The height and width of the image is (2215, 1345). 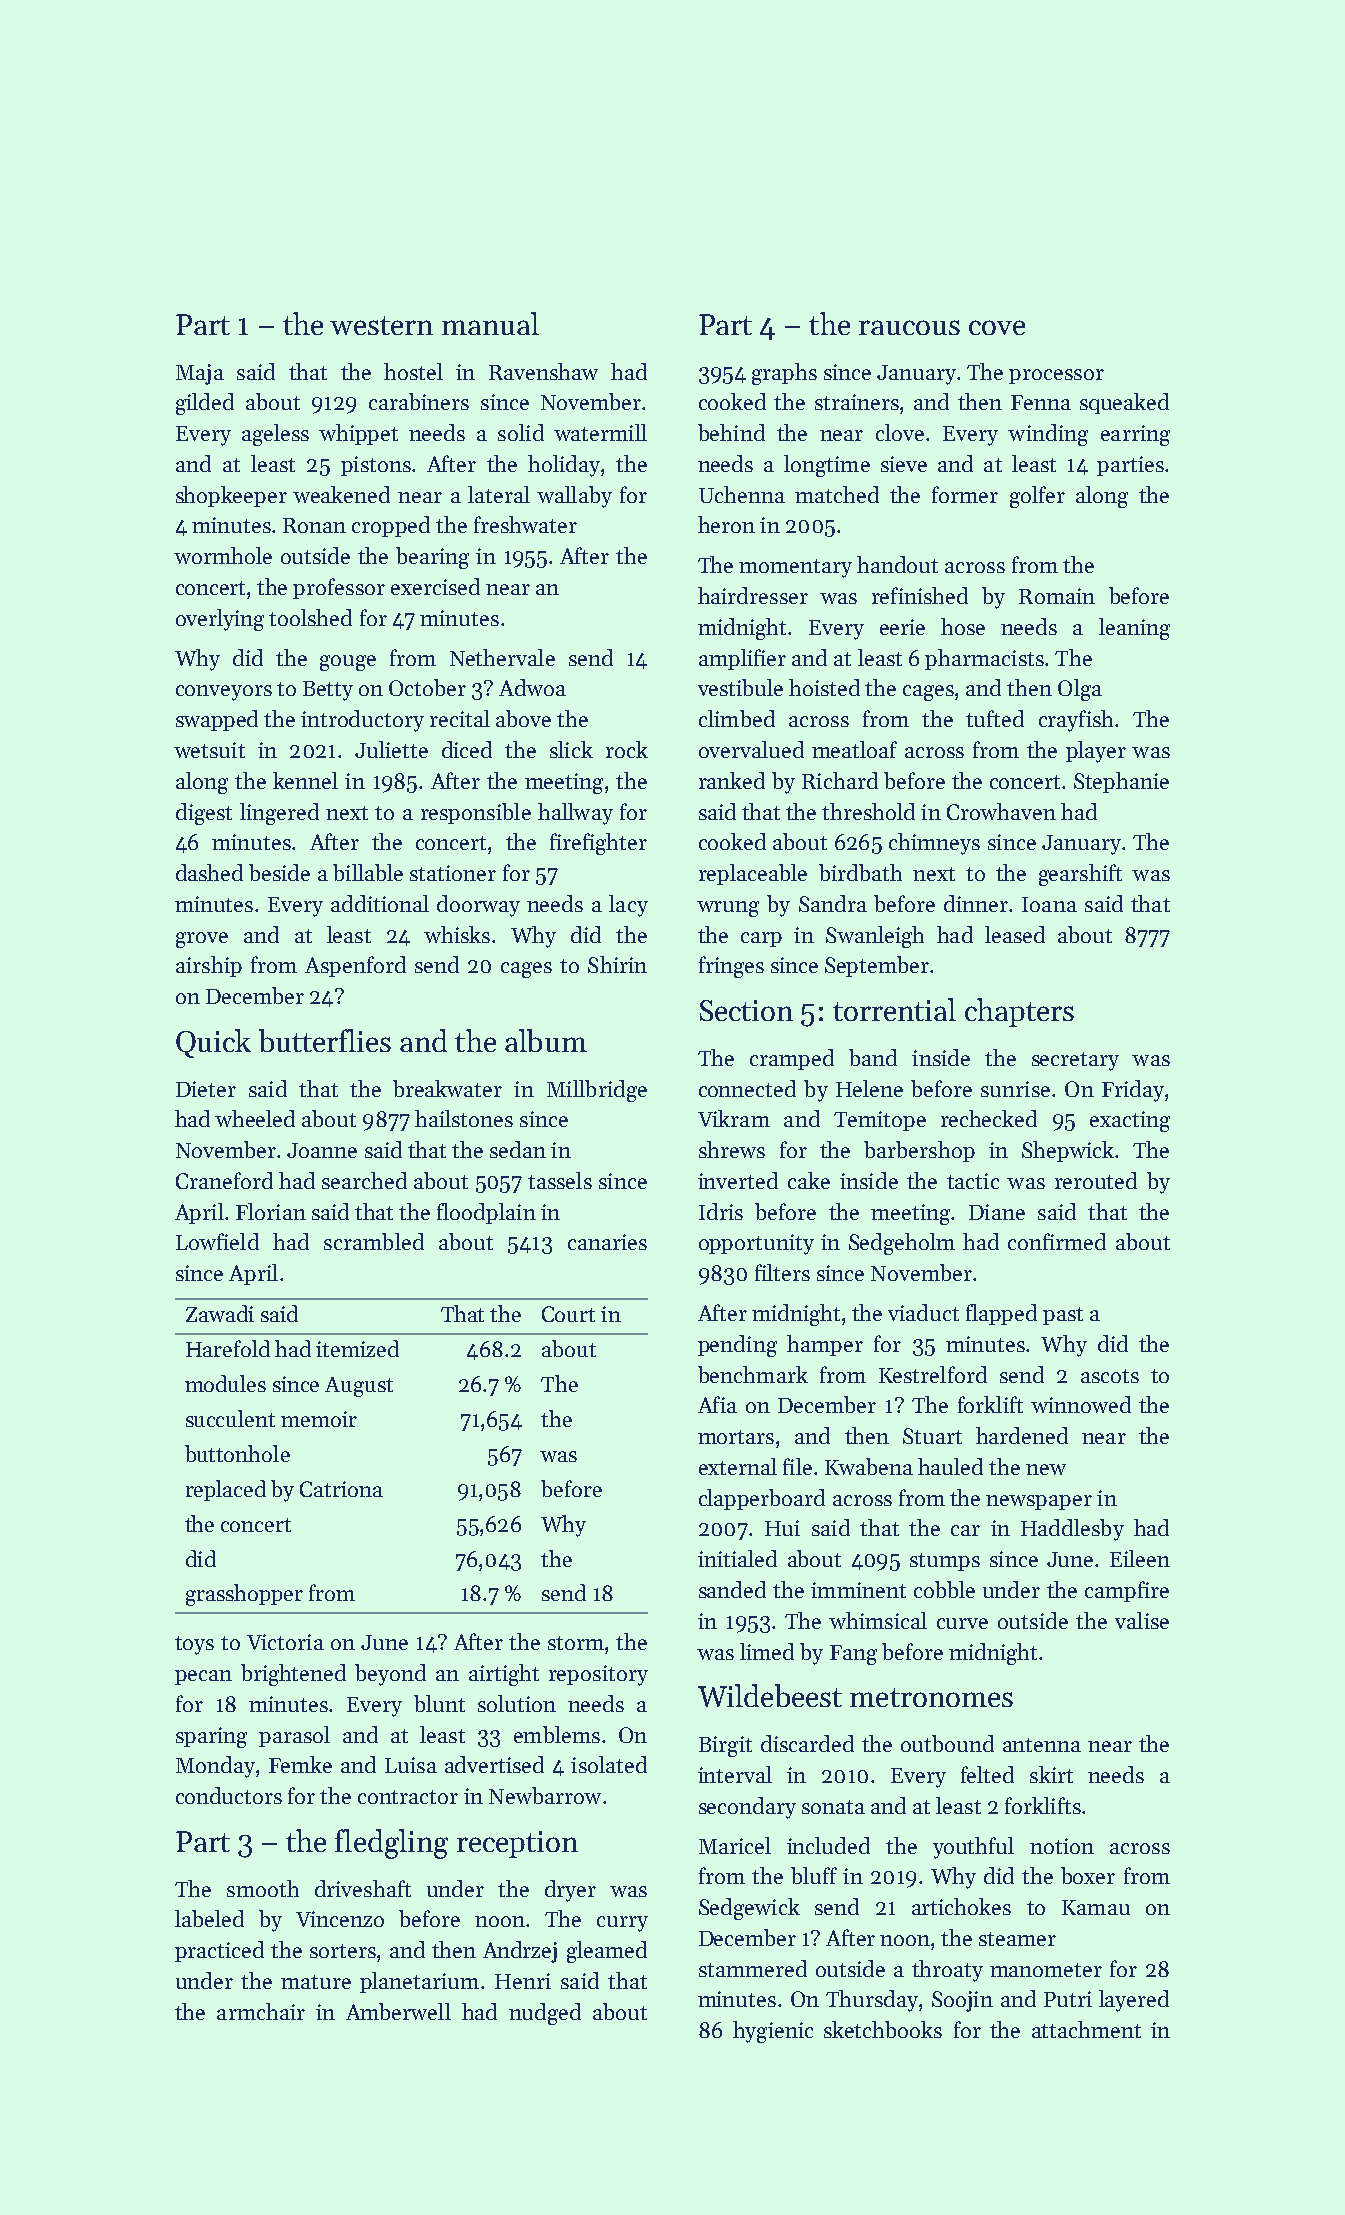 What do you see at coordinates (725, 1746) in the image?
I see `Birgit` at bounding box center [725, 1746].
